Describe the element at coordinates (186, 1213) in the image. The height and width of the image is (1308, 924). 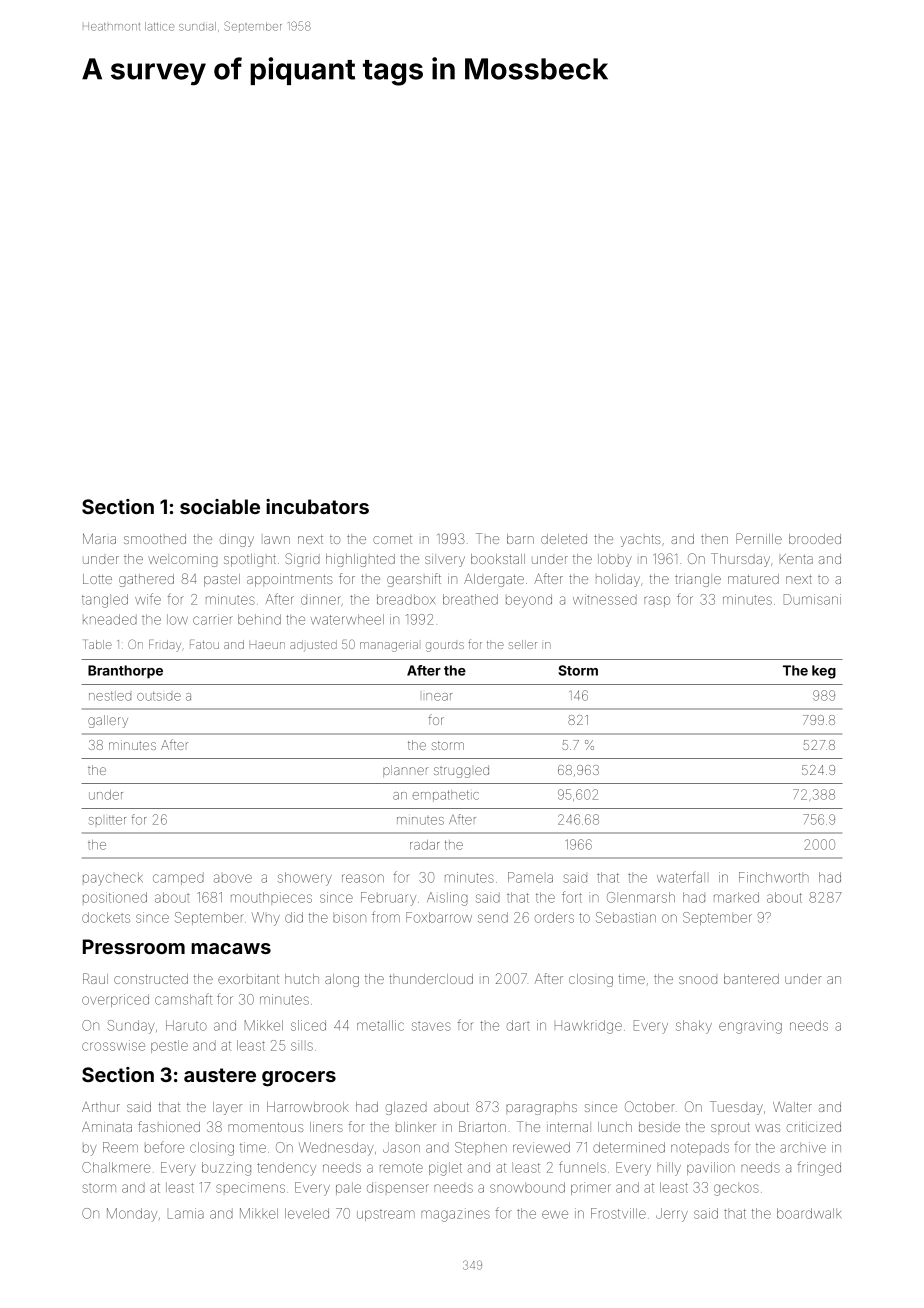
I see `Lamia` at that location.
